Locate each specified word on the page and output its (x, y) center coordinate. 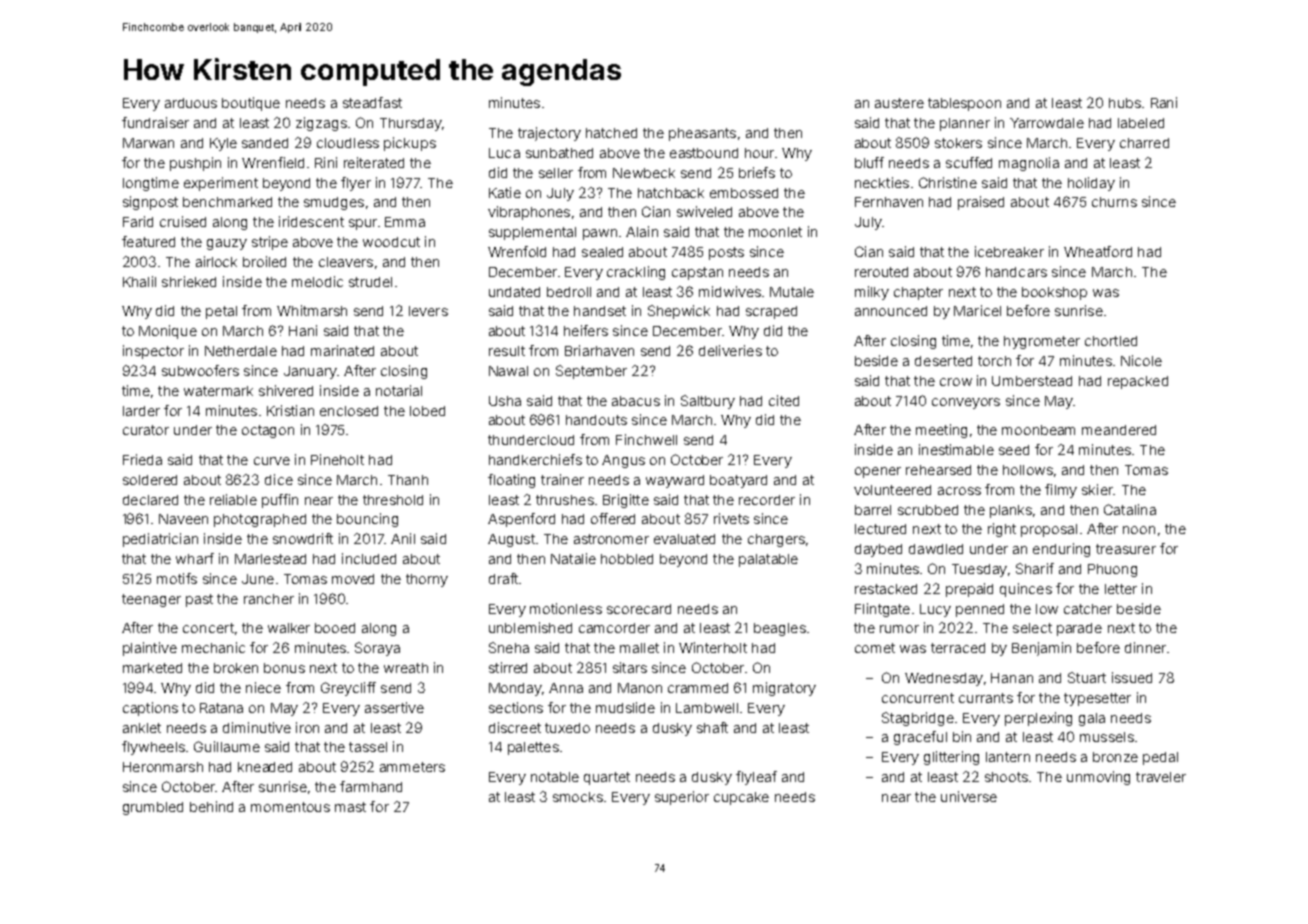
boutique (251, 104)
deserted (943, 361)
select (1032, 628)
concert (208, 628)
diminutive (257, 727)
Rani (1164, 102)
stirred (508, 667)
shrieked (189, 281)
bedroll (569, 292)
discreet (515, 727)
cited (784, 400)
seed (1014, 450)
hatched (611, 133)
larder (141, 411)
